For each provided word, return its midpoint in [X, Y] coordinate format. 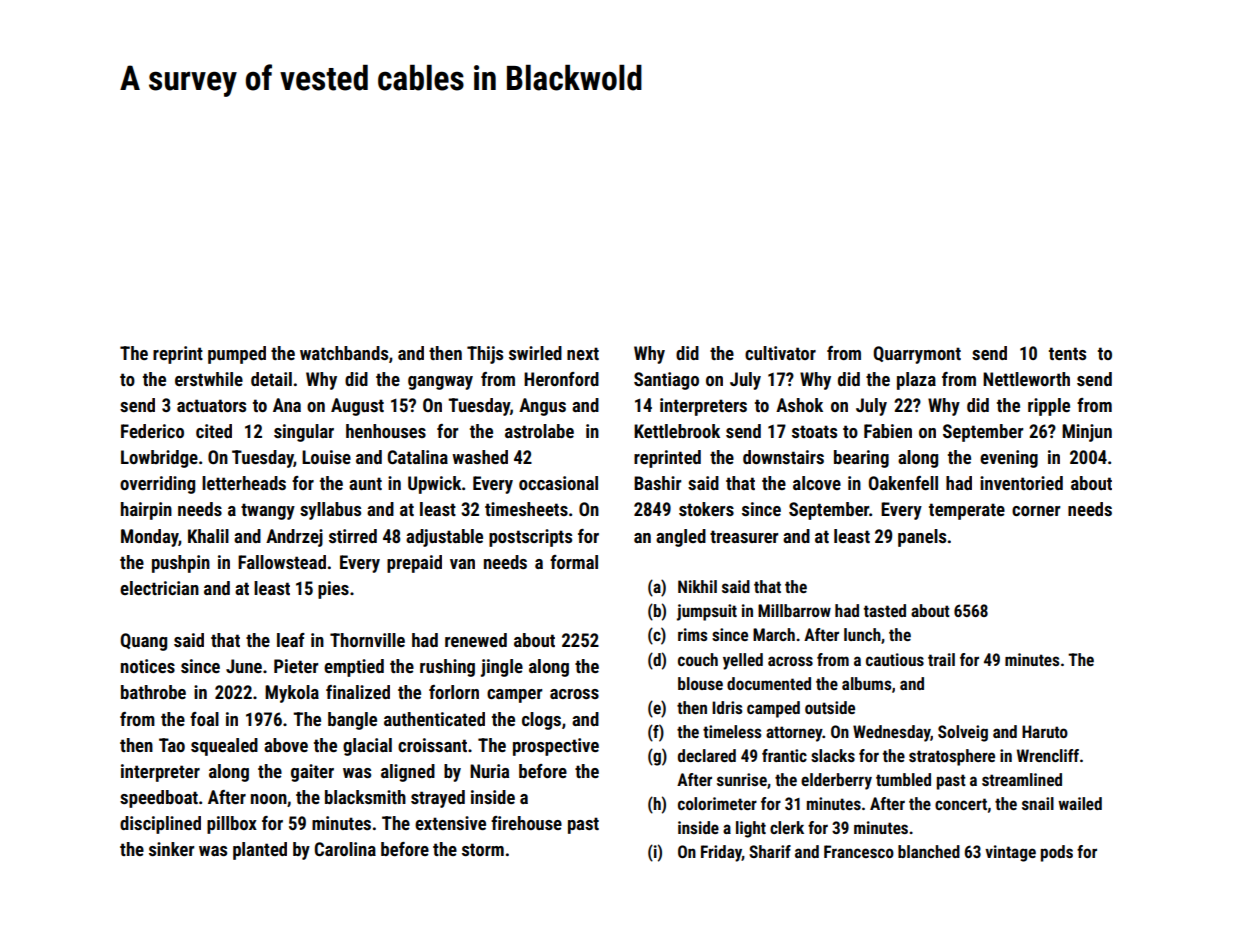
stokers [706, 509]
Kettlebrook [677, 431]
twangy [268, 511]
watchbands [344, 353]
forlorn [454, 692]
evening [1009, 459]
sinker [171, 849]
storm [483, 849]
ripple [1049, 407]
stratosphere [952, 757]
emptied [354, 668]
